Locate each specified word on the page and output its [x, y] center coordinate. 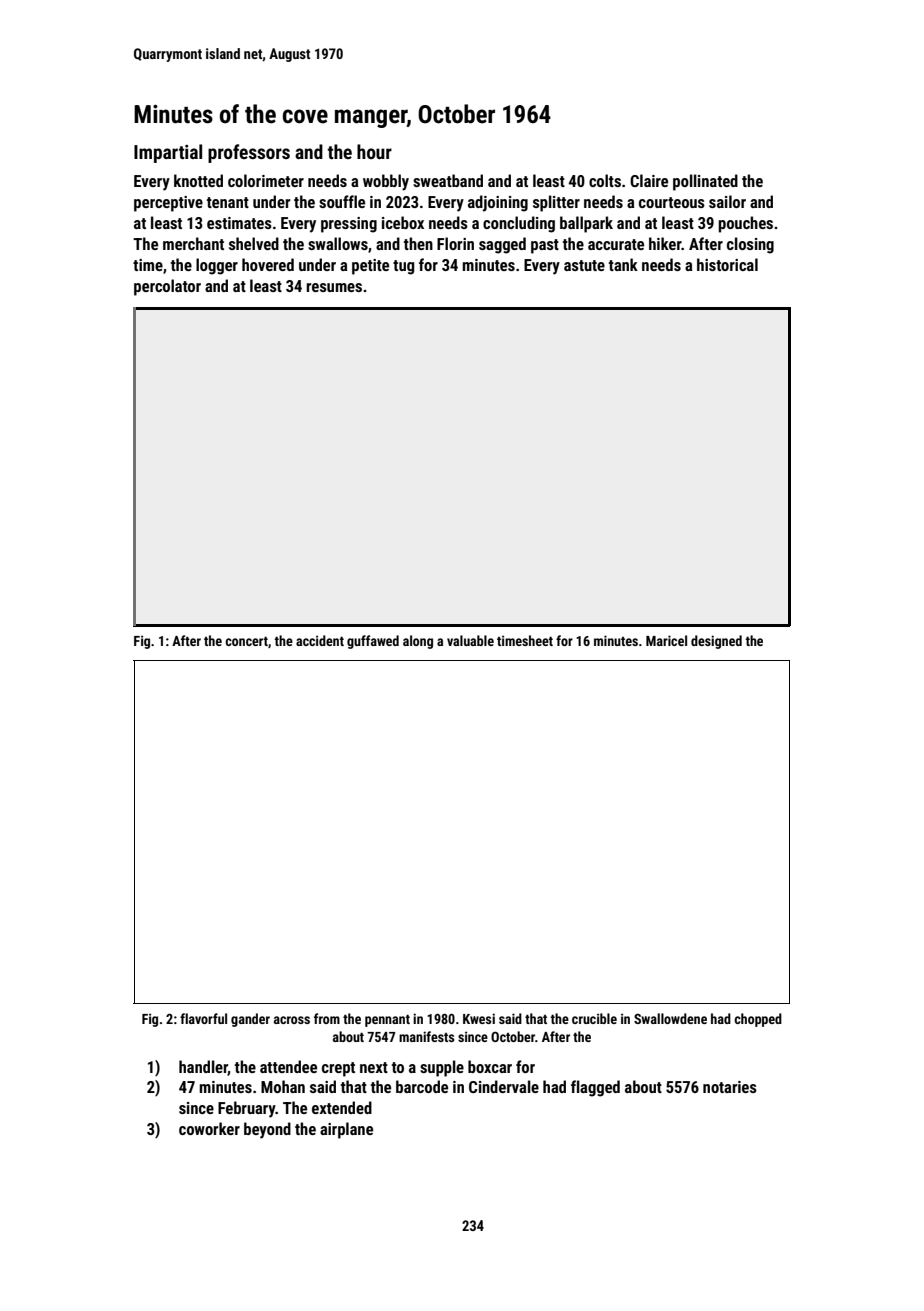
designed [716, 642]
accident [320, 640]
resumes [334, 287]
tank [623, 264]
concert [246, 641]
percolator [167, 287]
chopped [758, 1020]
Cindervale [504, 1086]
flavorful [203, 1018]
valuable [470, 640]
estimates [239, 223]
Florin [455, 243]
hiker [665, 243]
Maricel [666, 640]
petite [370, 267]
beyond [267, 1130]
